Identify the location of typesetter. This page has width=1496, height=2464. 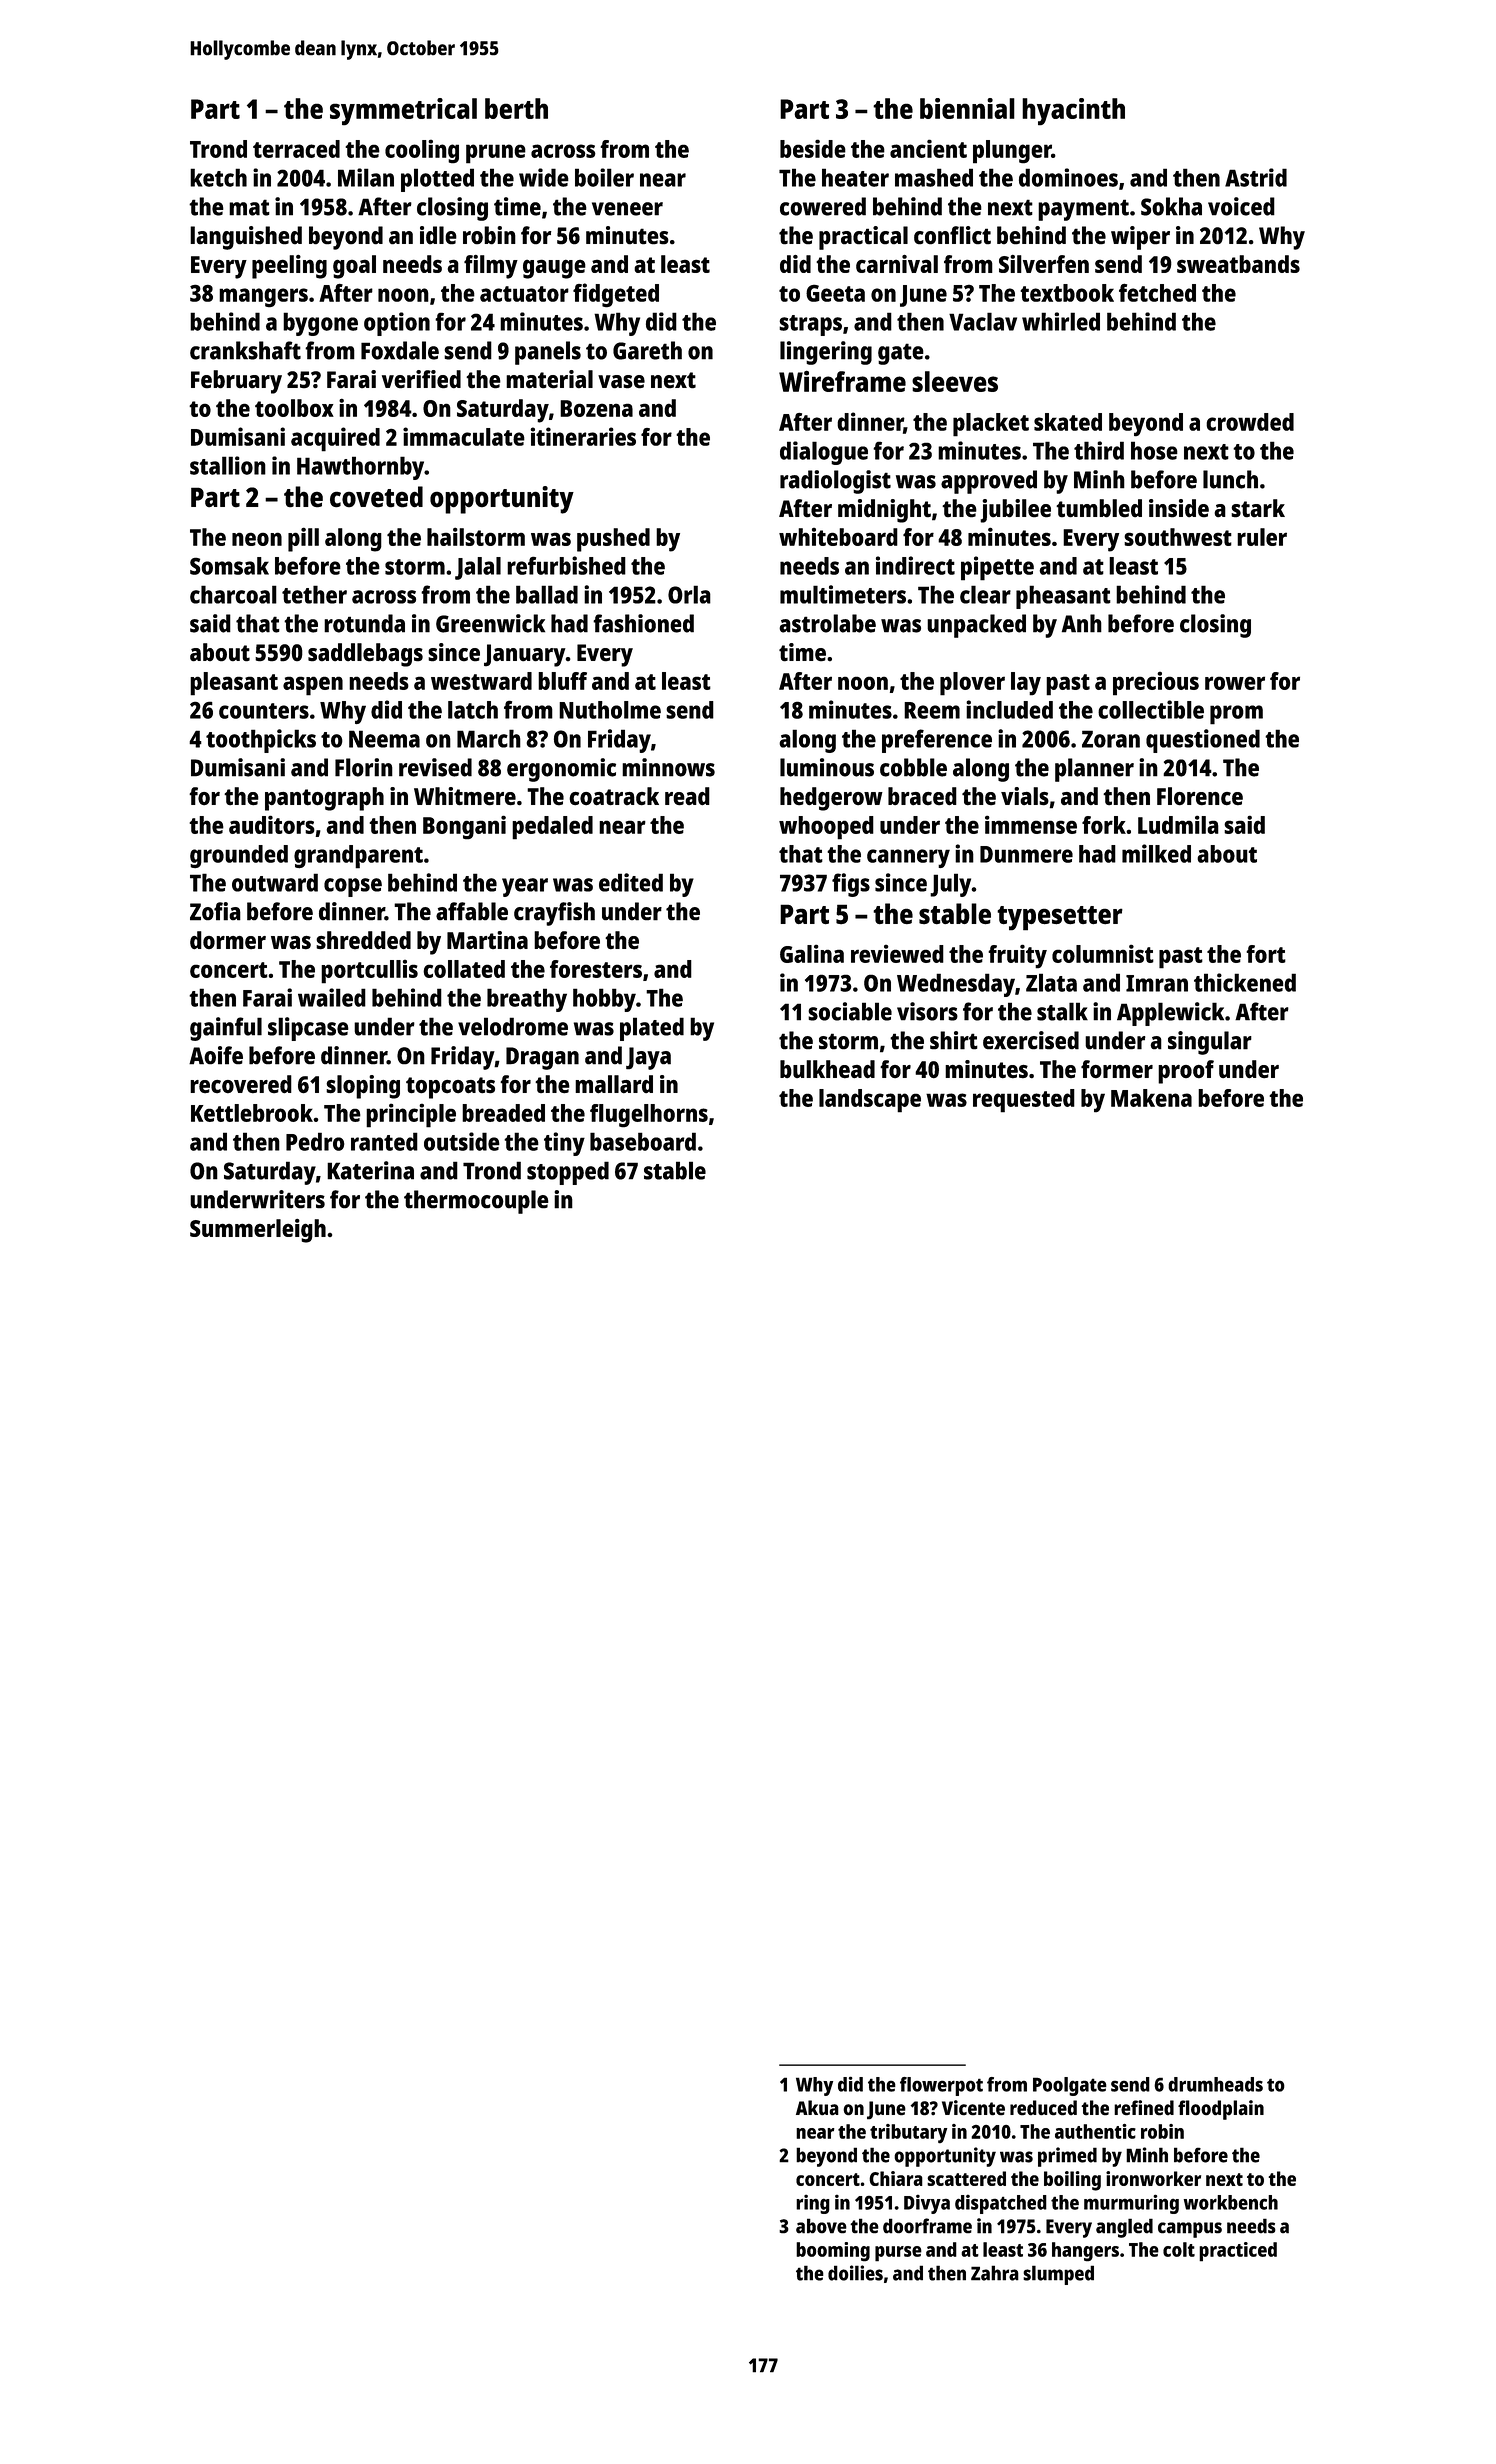
(1060, 918).
